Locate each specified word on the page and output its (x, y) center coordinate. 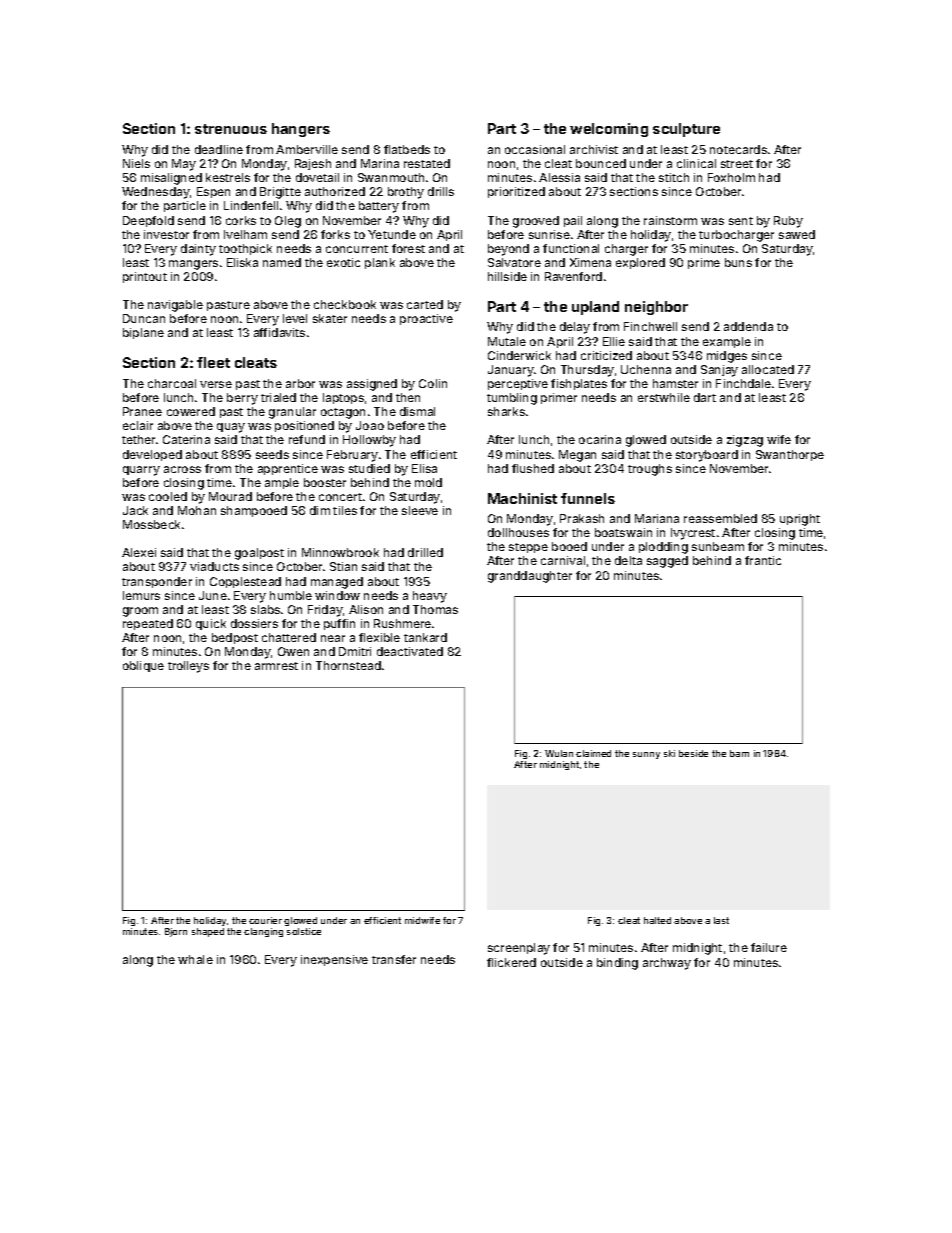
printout (145, 277)
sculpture (686, 130)
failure (769, 947)
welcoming (609, 130)
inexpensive (334, 960)
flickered (511, 962)
